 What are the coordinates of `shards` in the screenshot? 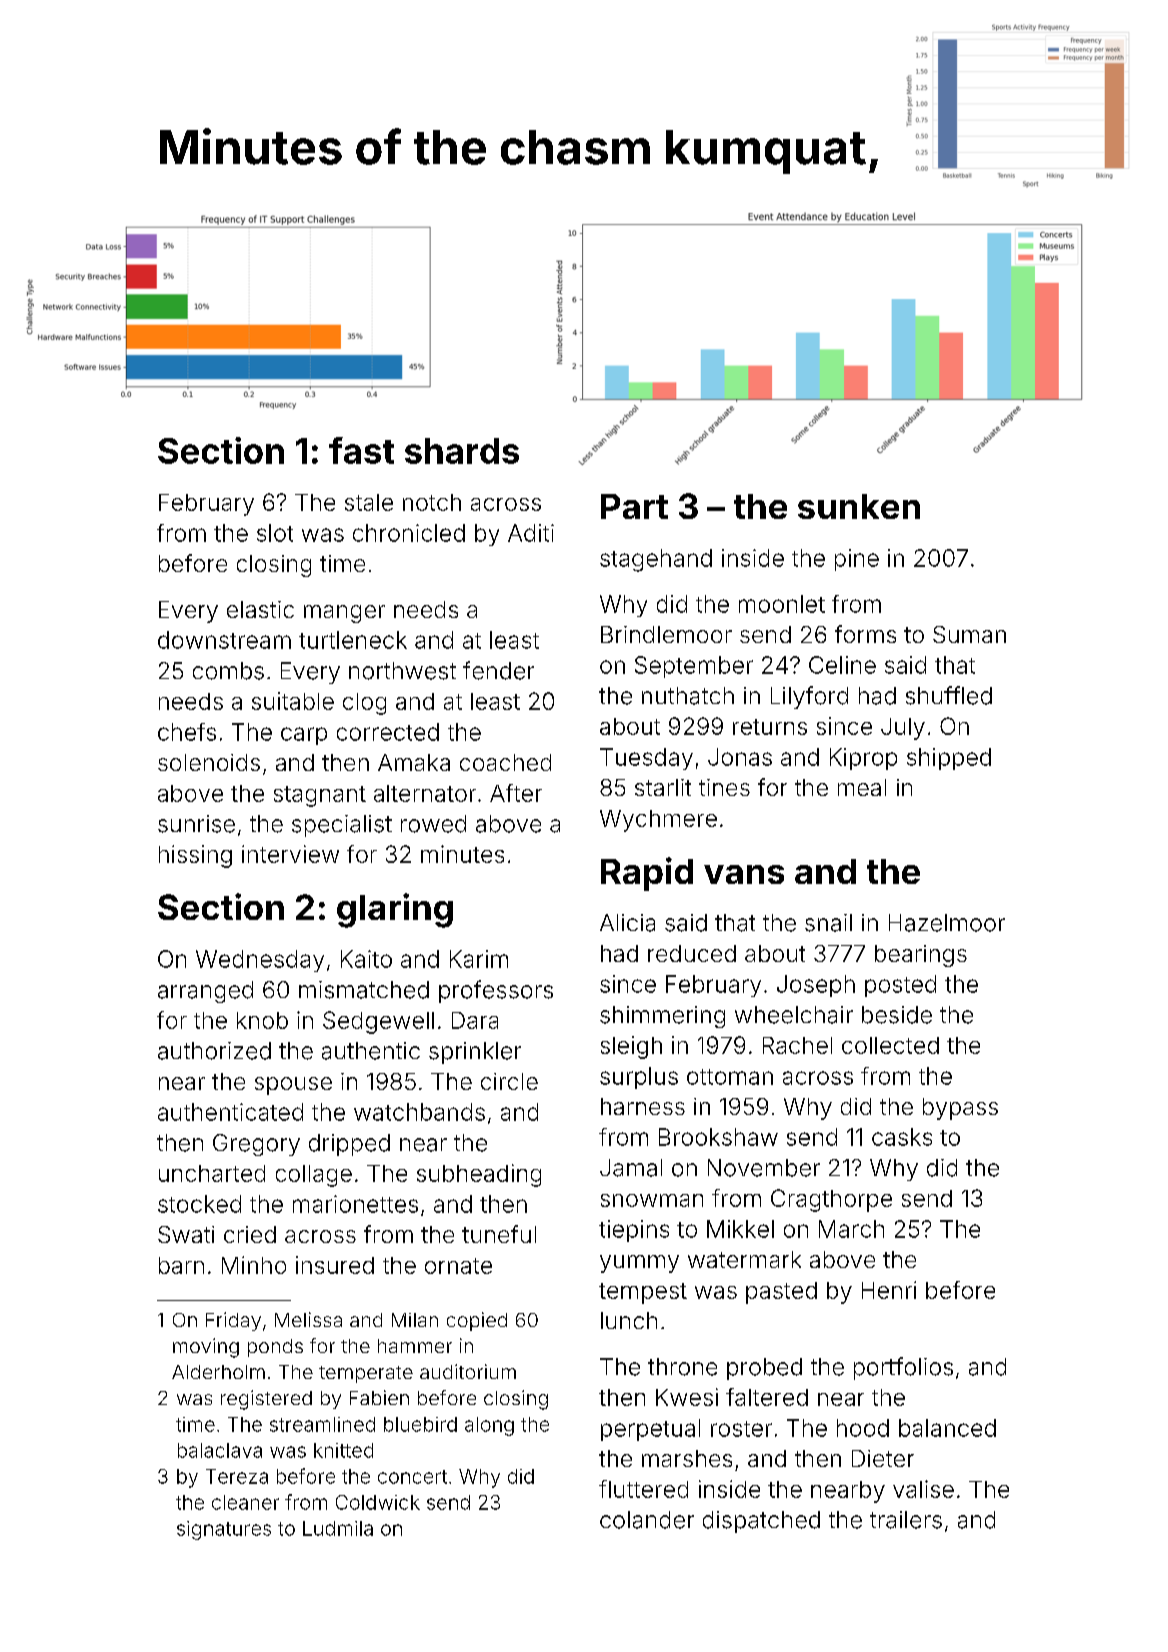 It's located at (462, 451).
